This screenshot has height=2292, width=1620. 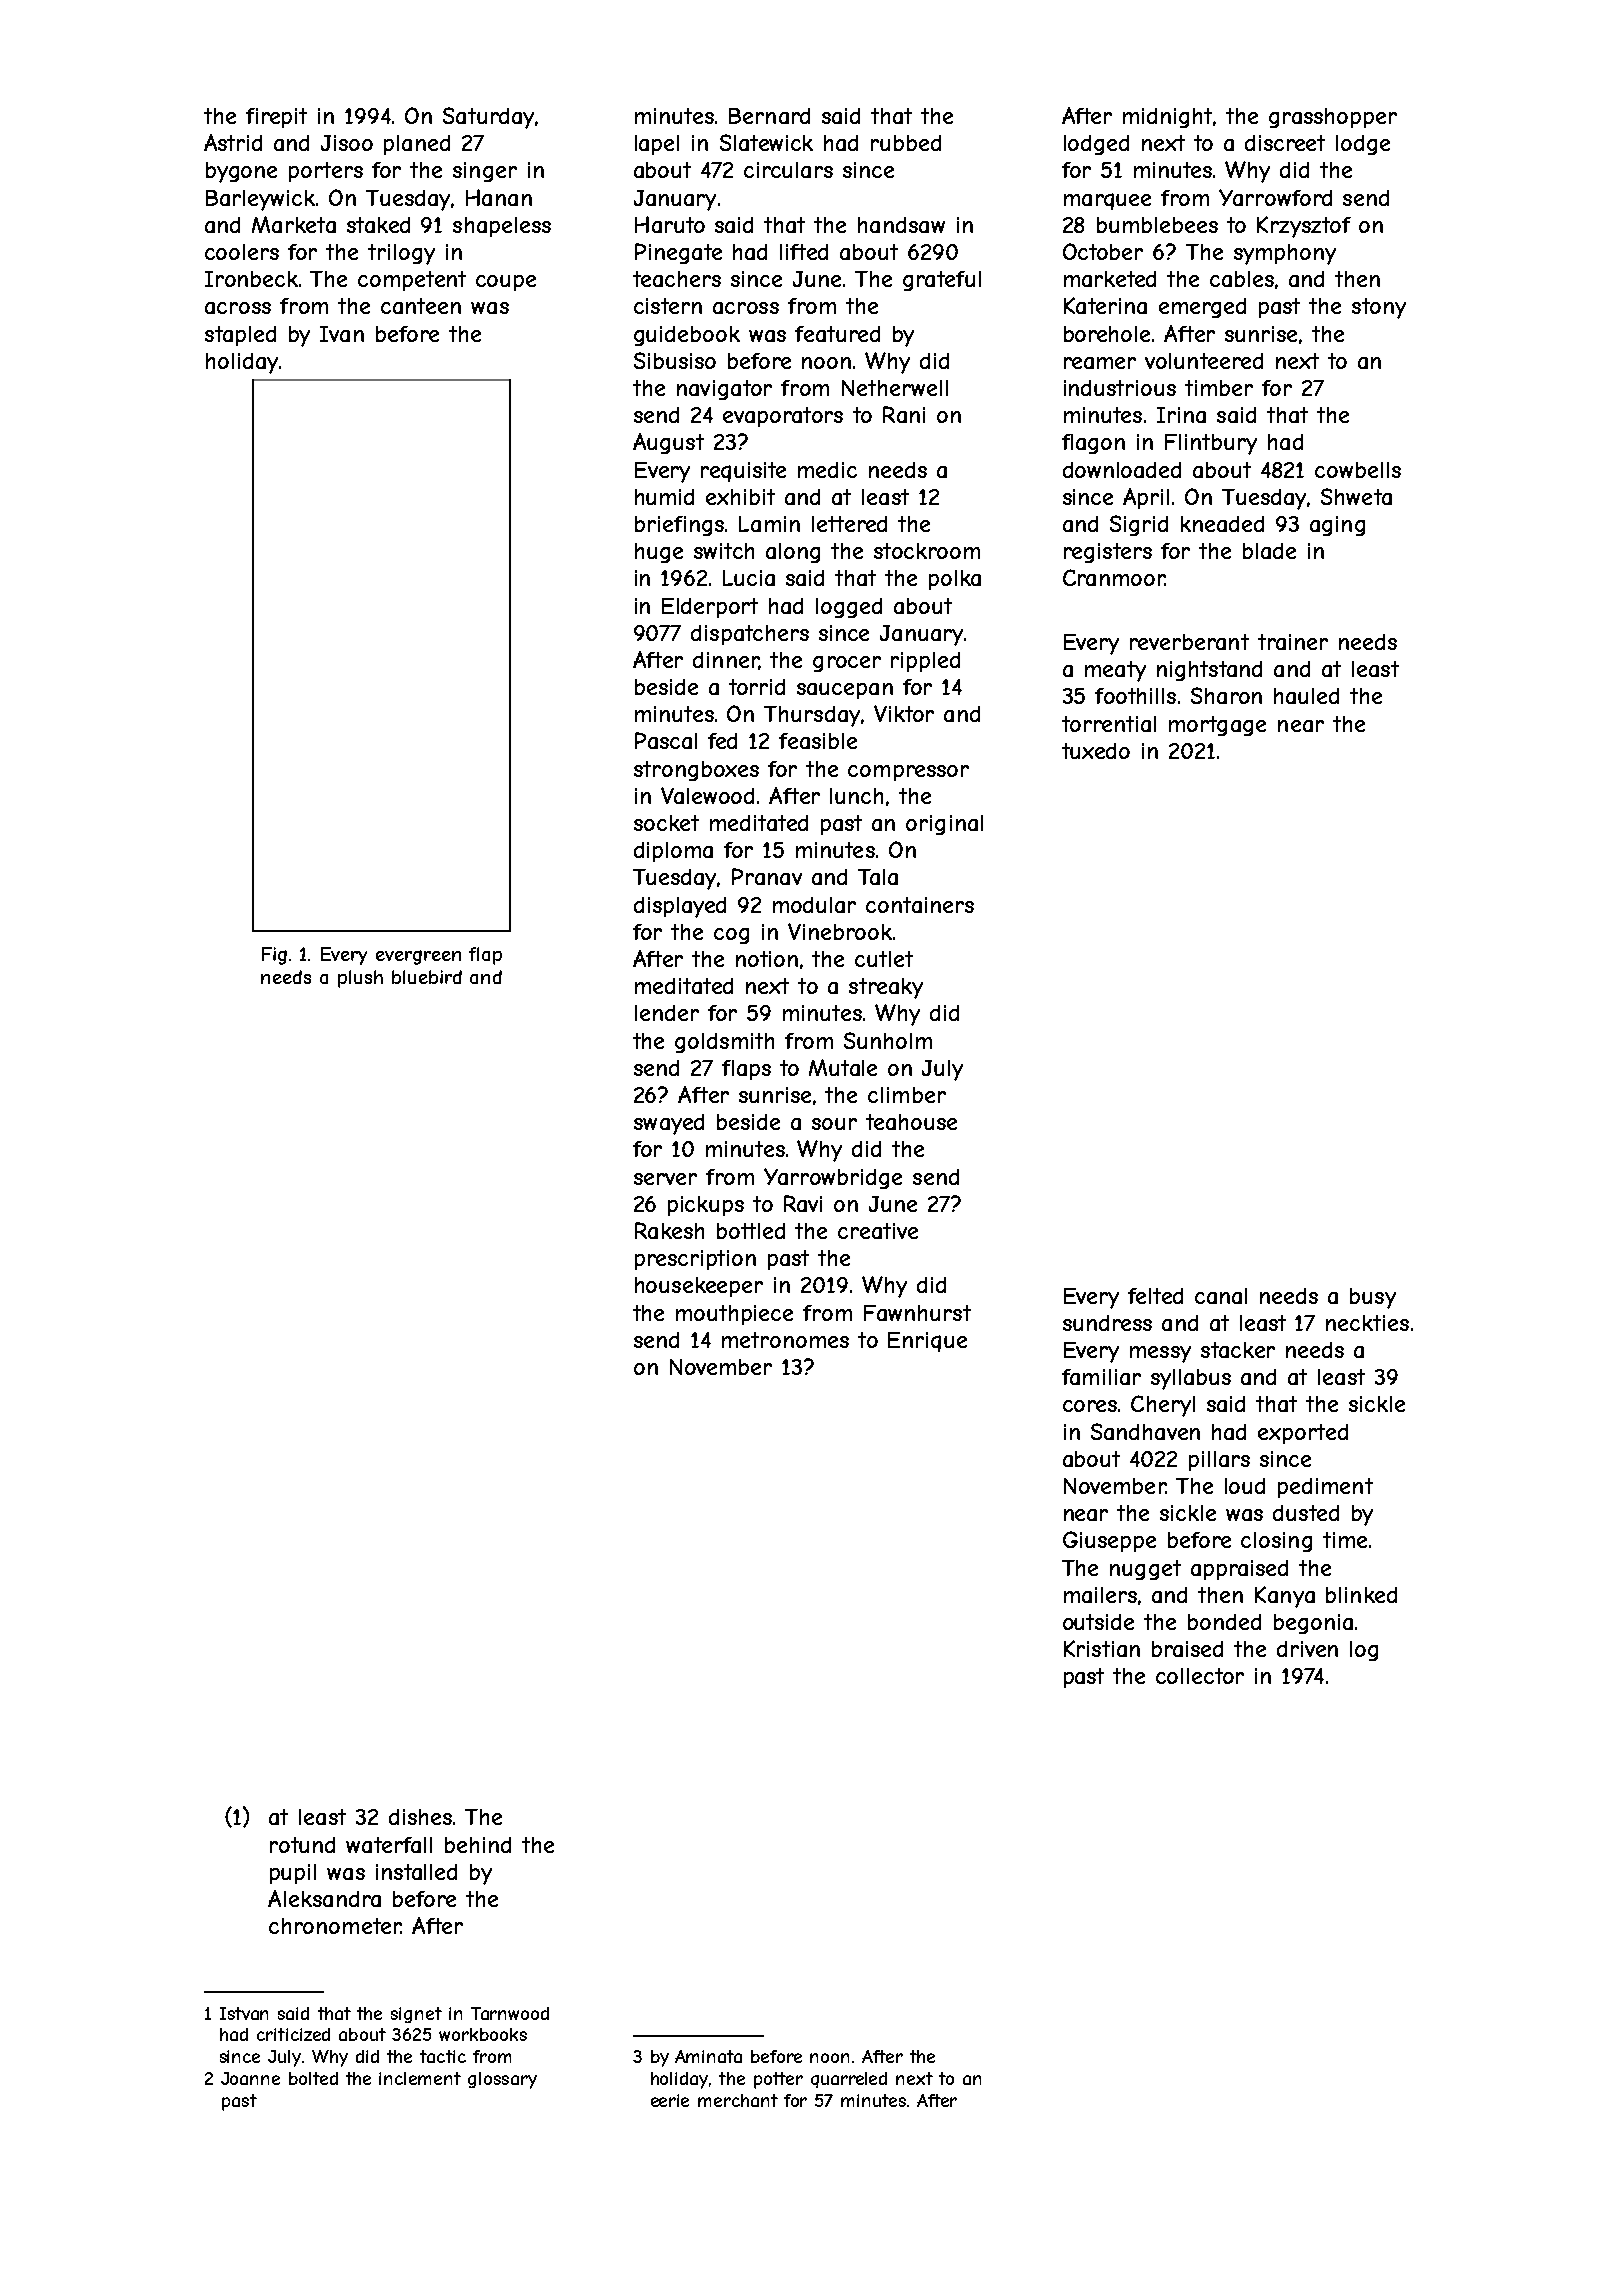 What do you see at coordinates (250, 2078) in the screenshot?
I see `Joanne` at bounding box center [250, 2078].
